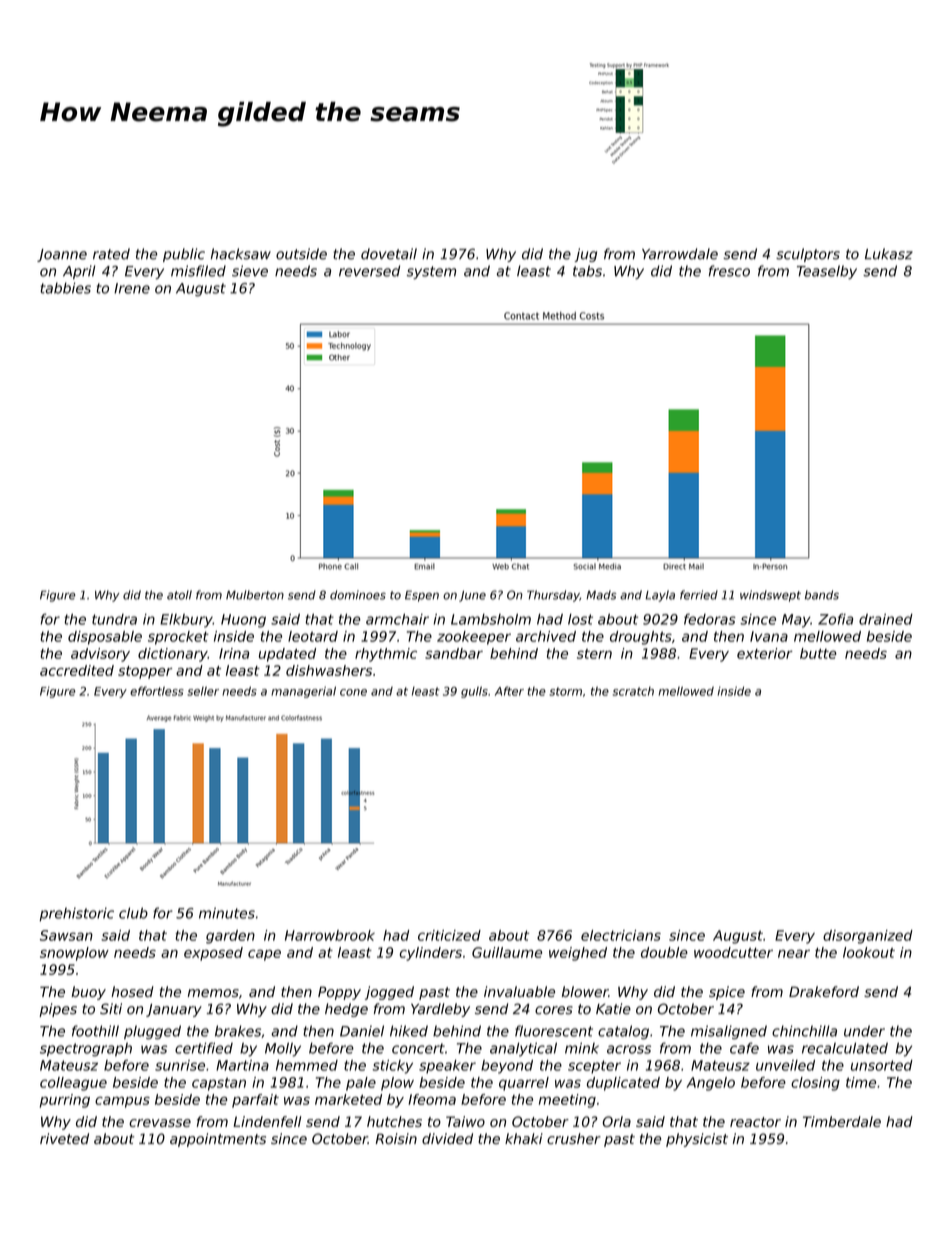 This image has width=952, height=1233. Describe the element at coordinates (369, 271) in the image. I see `reversed` at that location.
